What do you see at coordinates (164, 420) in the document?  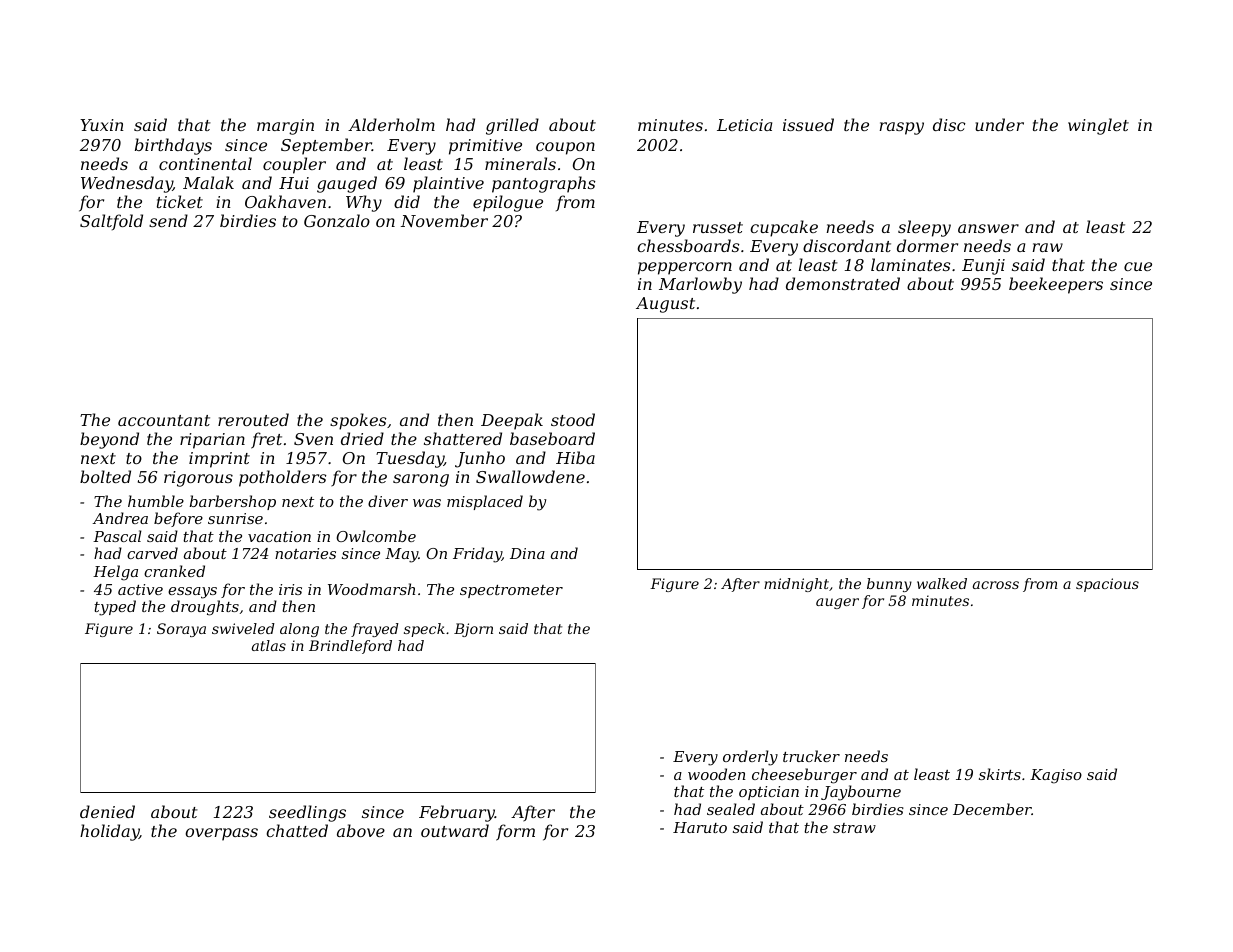 I see `accountant` at bounding box center [164, 420].
